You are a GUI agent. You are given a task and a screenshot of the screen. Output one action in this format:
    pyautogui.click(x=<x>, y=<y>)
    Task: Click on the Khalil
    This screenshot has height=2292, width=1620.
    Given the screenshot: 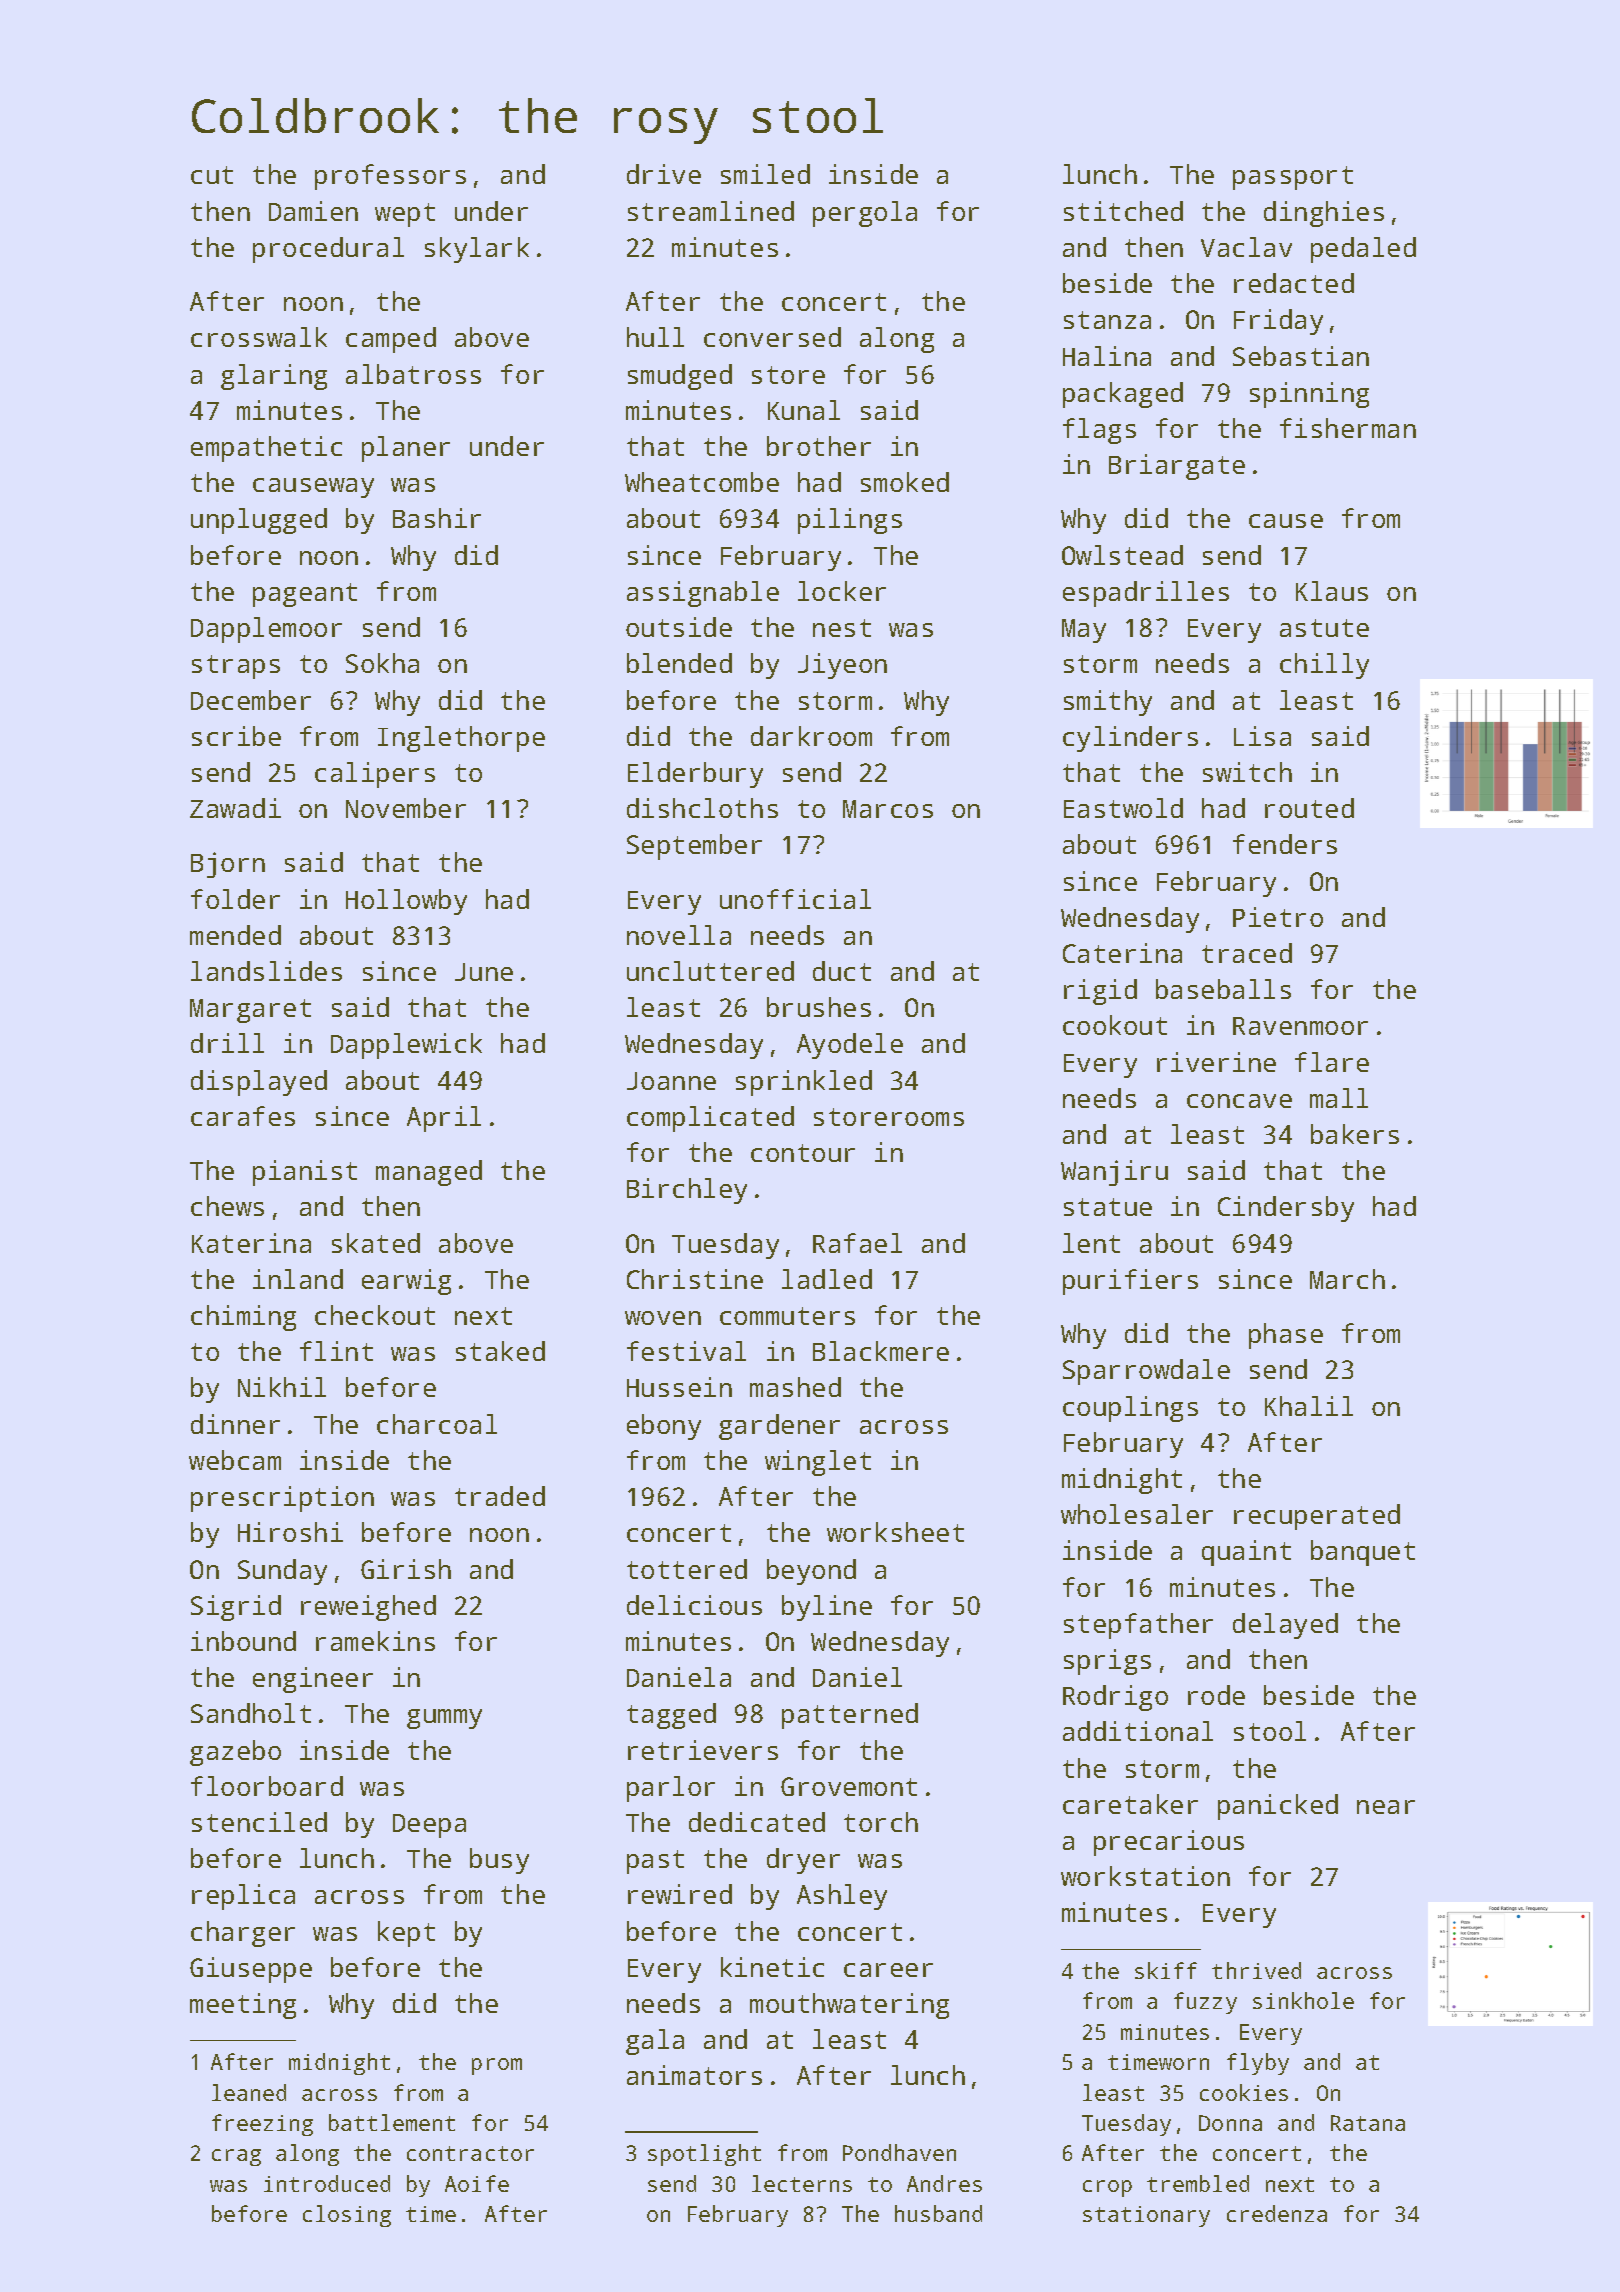 What is the action you would take?
    pyautogui.click(x=1309, y=1406)
